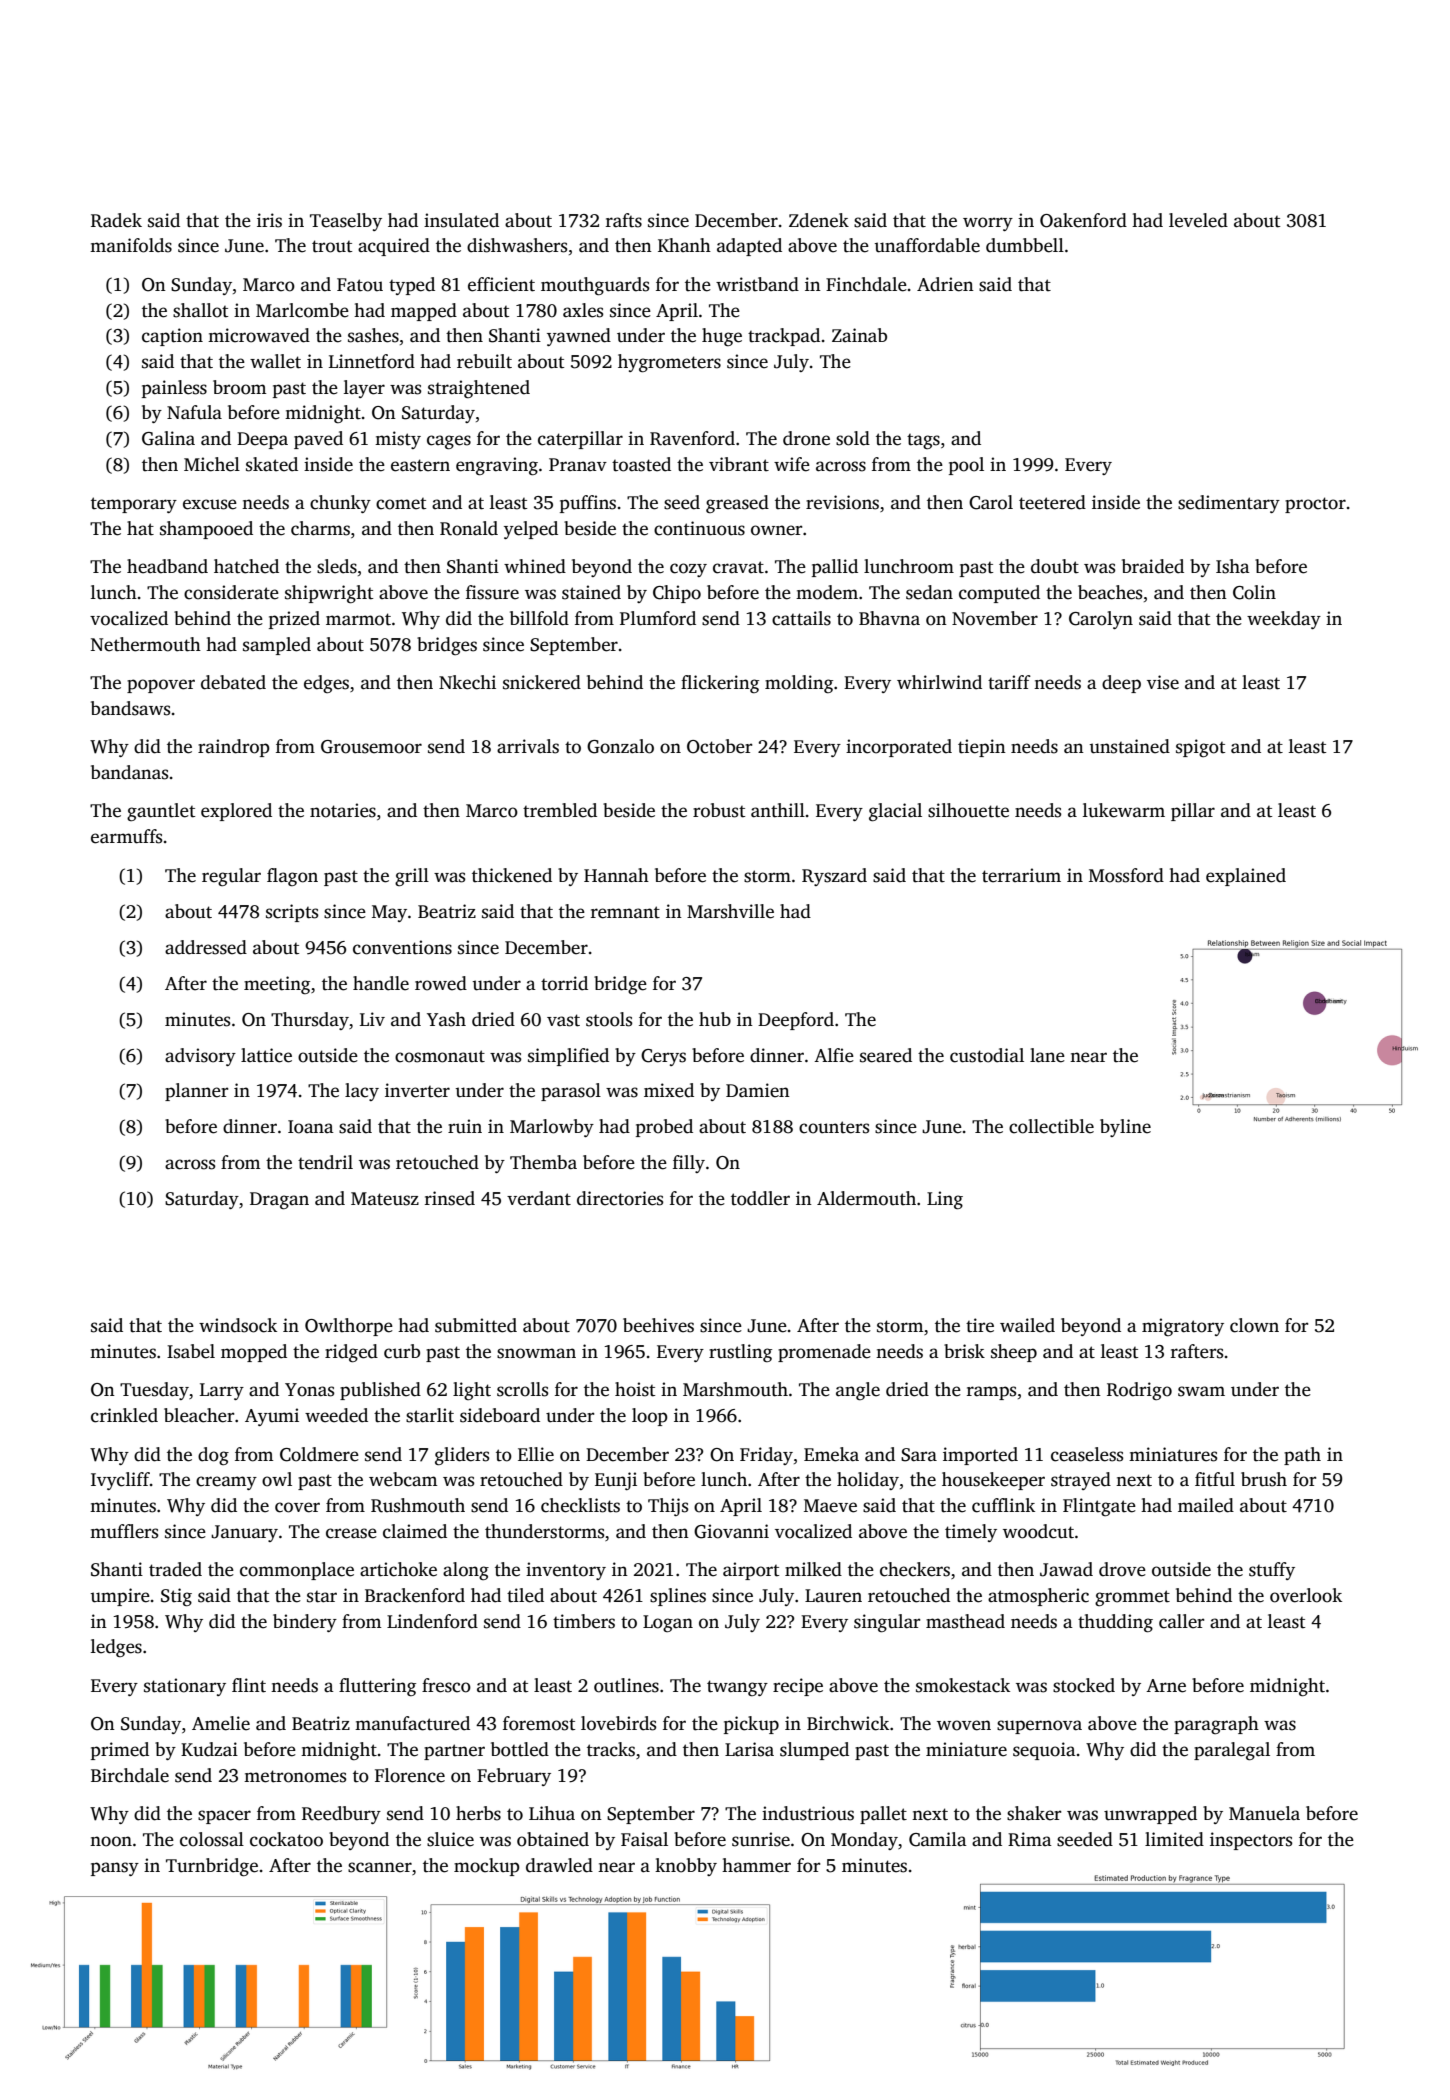 This page has height=2100, width=1450. Describe the element at coordinates (1272, 1571) in the page. I see `stuffy` at that location.
